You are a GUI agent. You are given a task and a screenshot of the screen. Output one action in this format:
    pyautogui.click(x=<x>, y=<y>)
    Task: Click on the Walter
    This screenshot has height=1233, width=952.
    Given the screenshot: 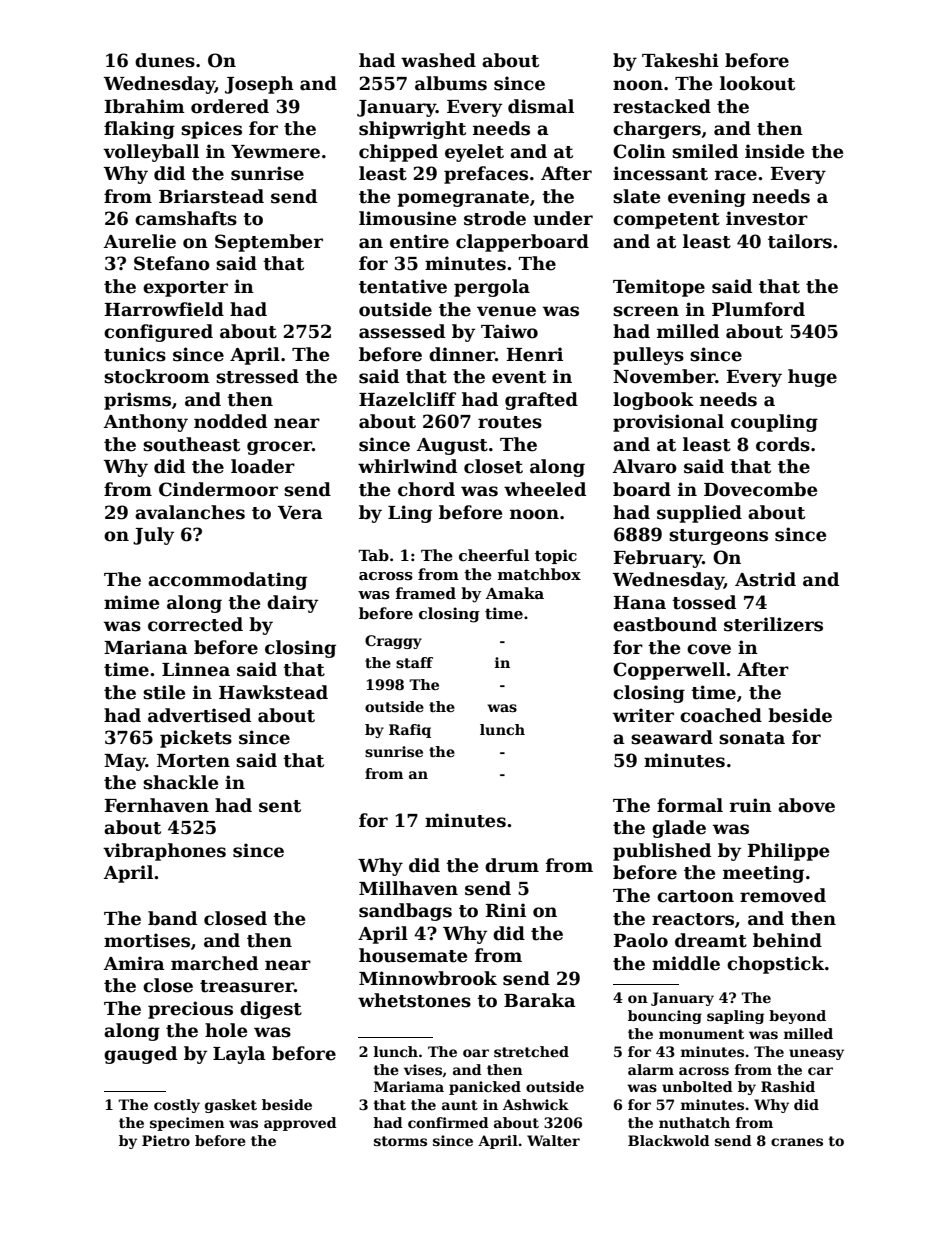 What is the action you would take?
    pyautogui.click(x=553, y=1140)
